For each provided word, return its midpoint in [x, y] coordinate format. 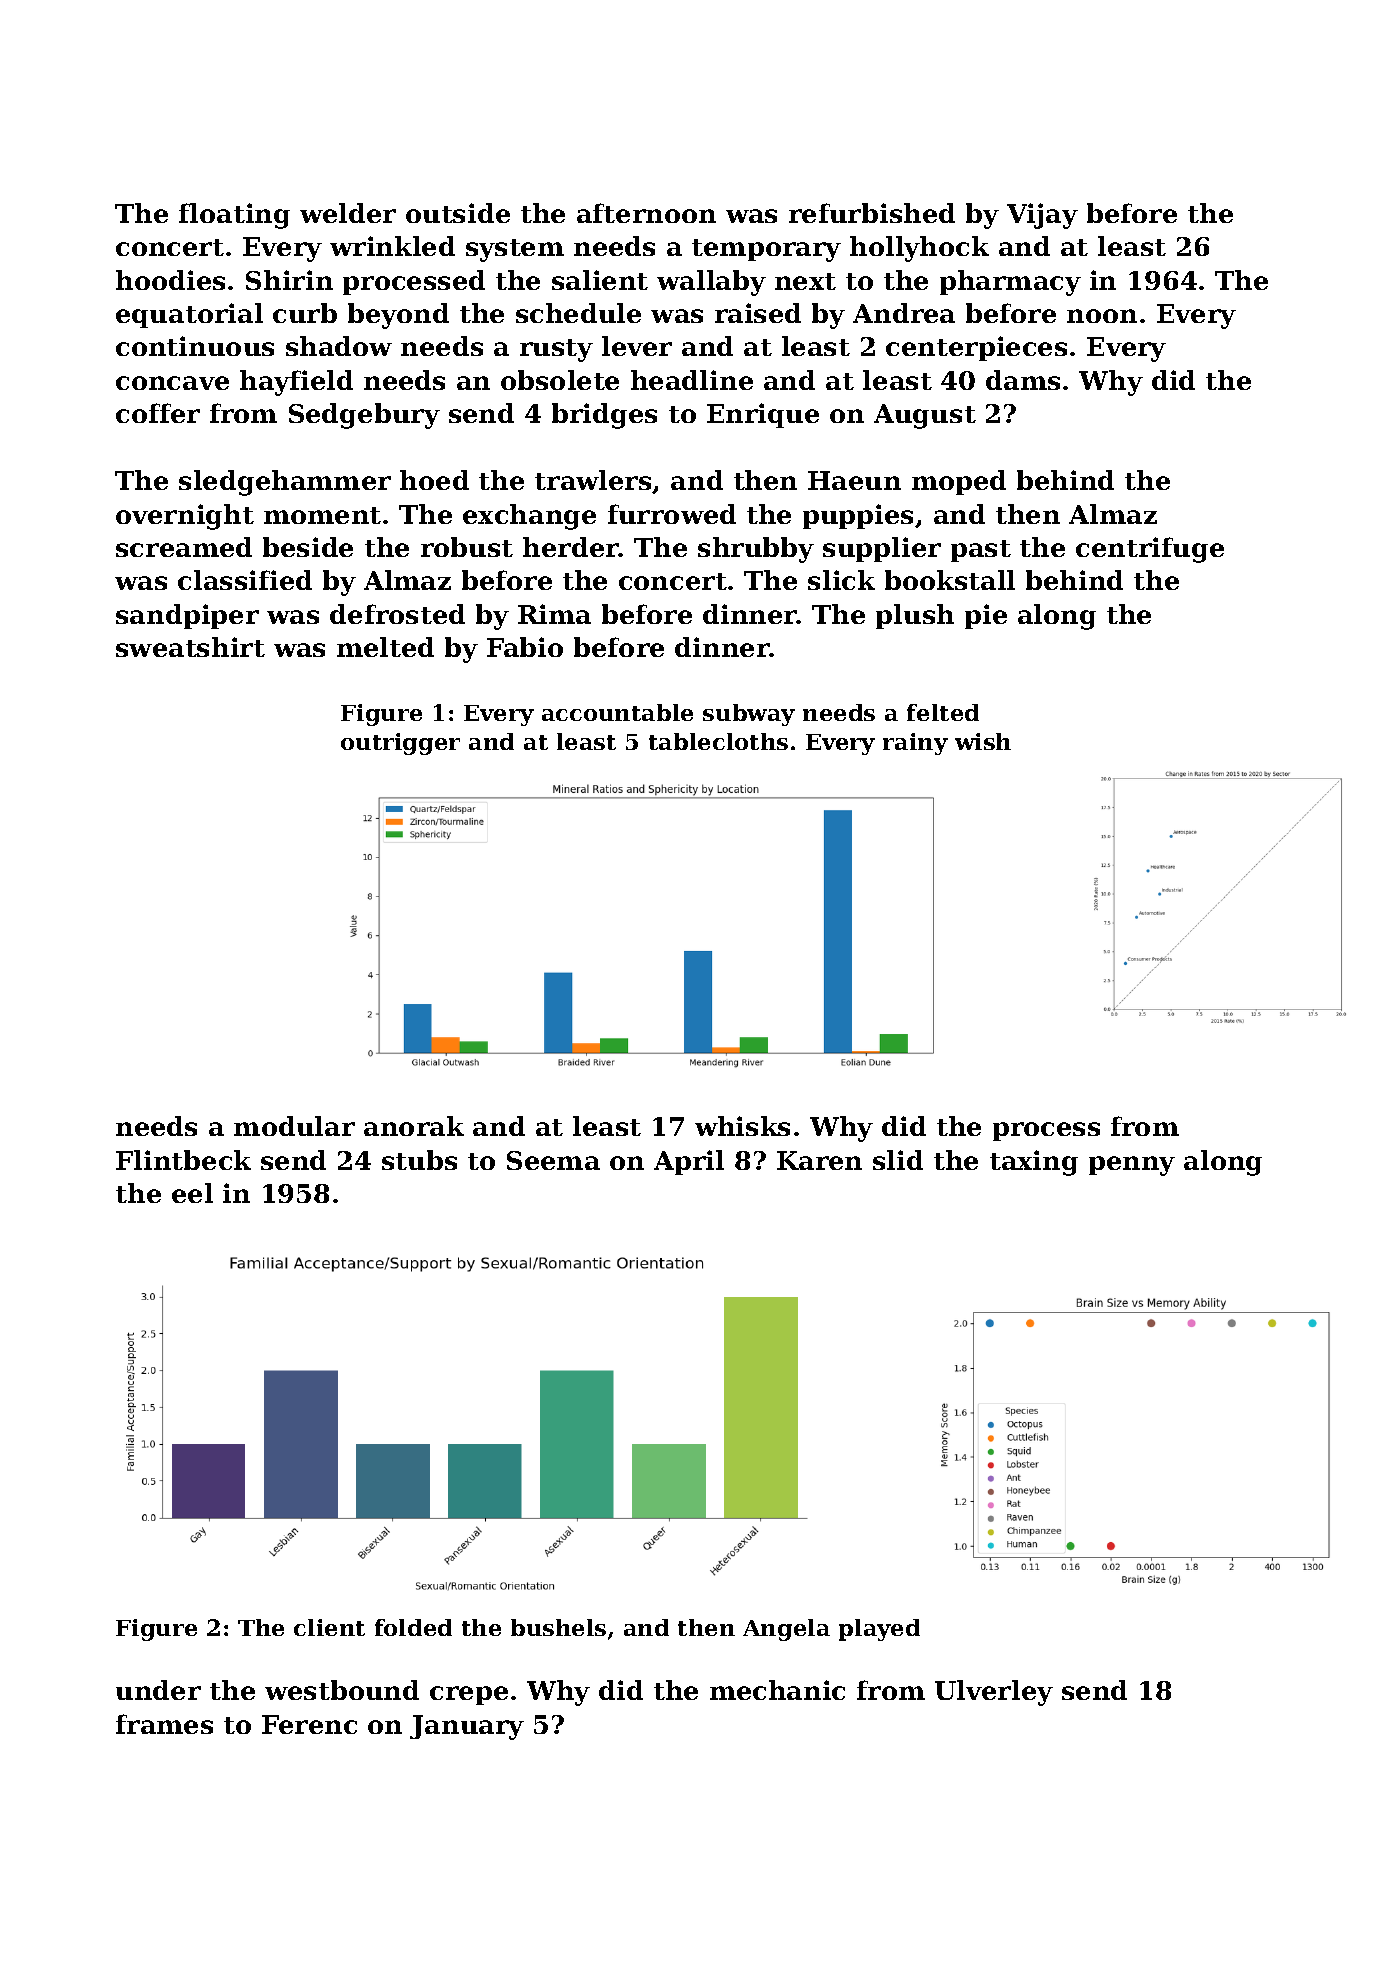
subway [749, 715]
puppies [858, 516]
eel [192, 1193]
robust [467, 547]
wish [983, 741]
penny [1132, 1166]
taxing [1034, 1163]
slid [898, 1160]
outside [458, 213]
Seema [553, 1160]
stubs [419, 1160]
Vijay [1042, 216]
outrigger [400, 744]
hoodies [170, 280]
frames [164, 1724]
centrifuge [1150, 550]
